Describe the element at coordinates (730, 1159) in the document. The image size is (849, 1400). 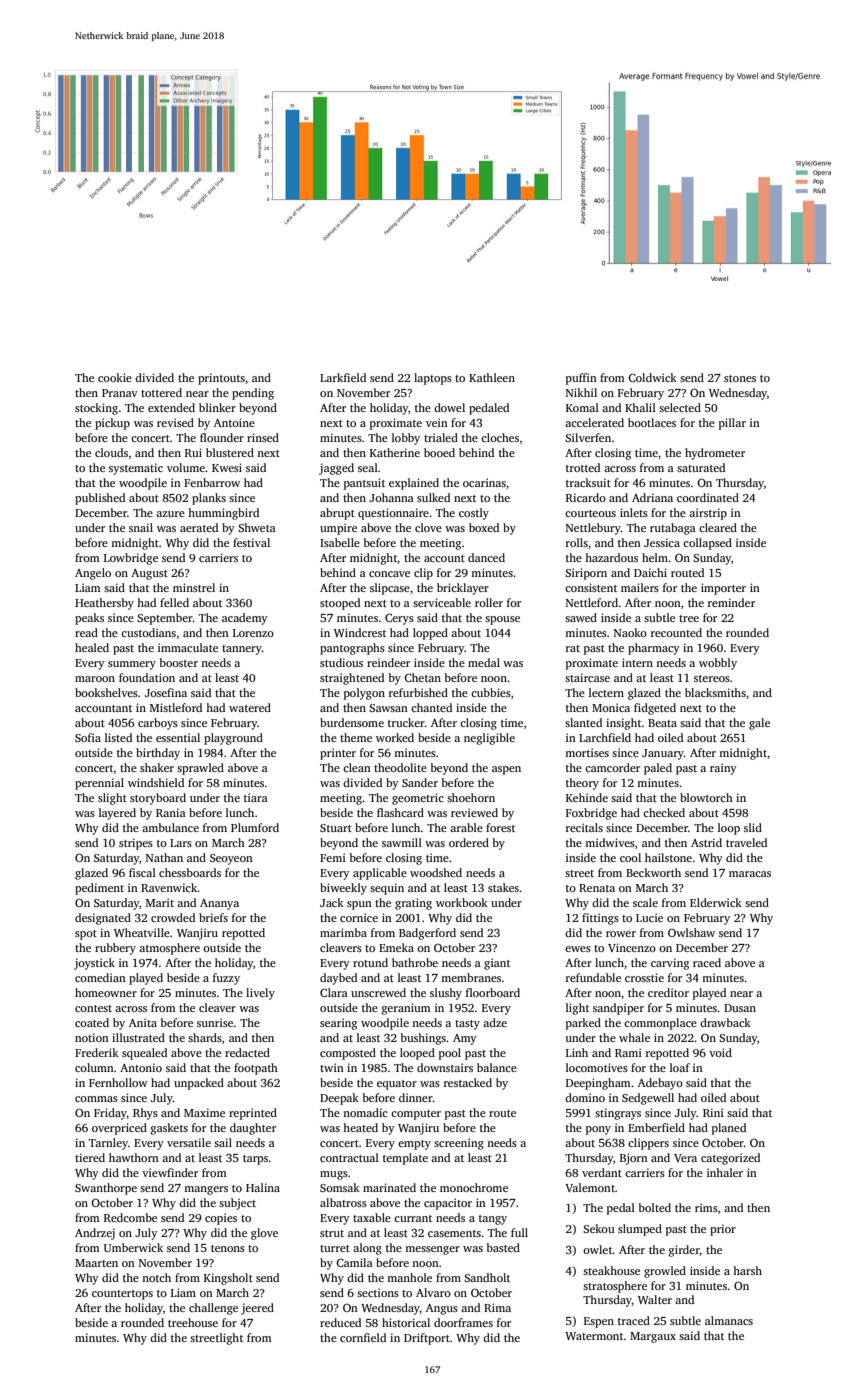
I see `categorized` at that location.
